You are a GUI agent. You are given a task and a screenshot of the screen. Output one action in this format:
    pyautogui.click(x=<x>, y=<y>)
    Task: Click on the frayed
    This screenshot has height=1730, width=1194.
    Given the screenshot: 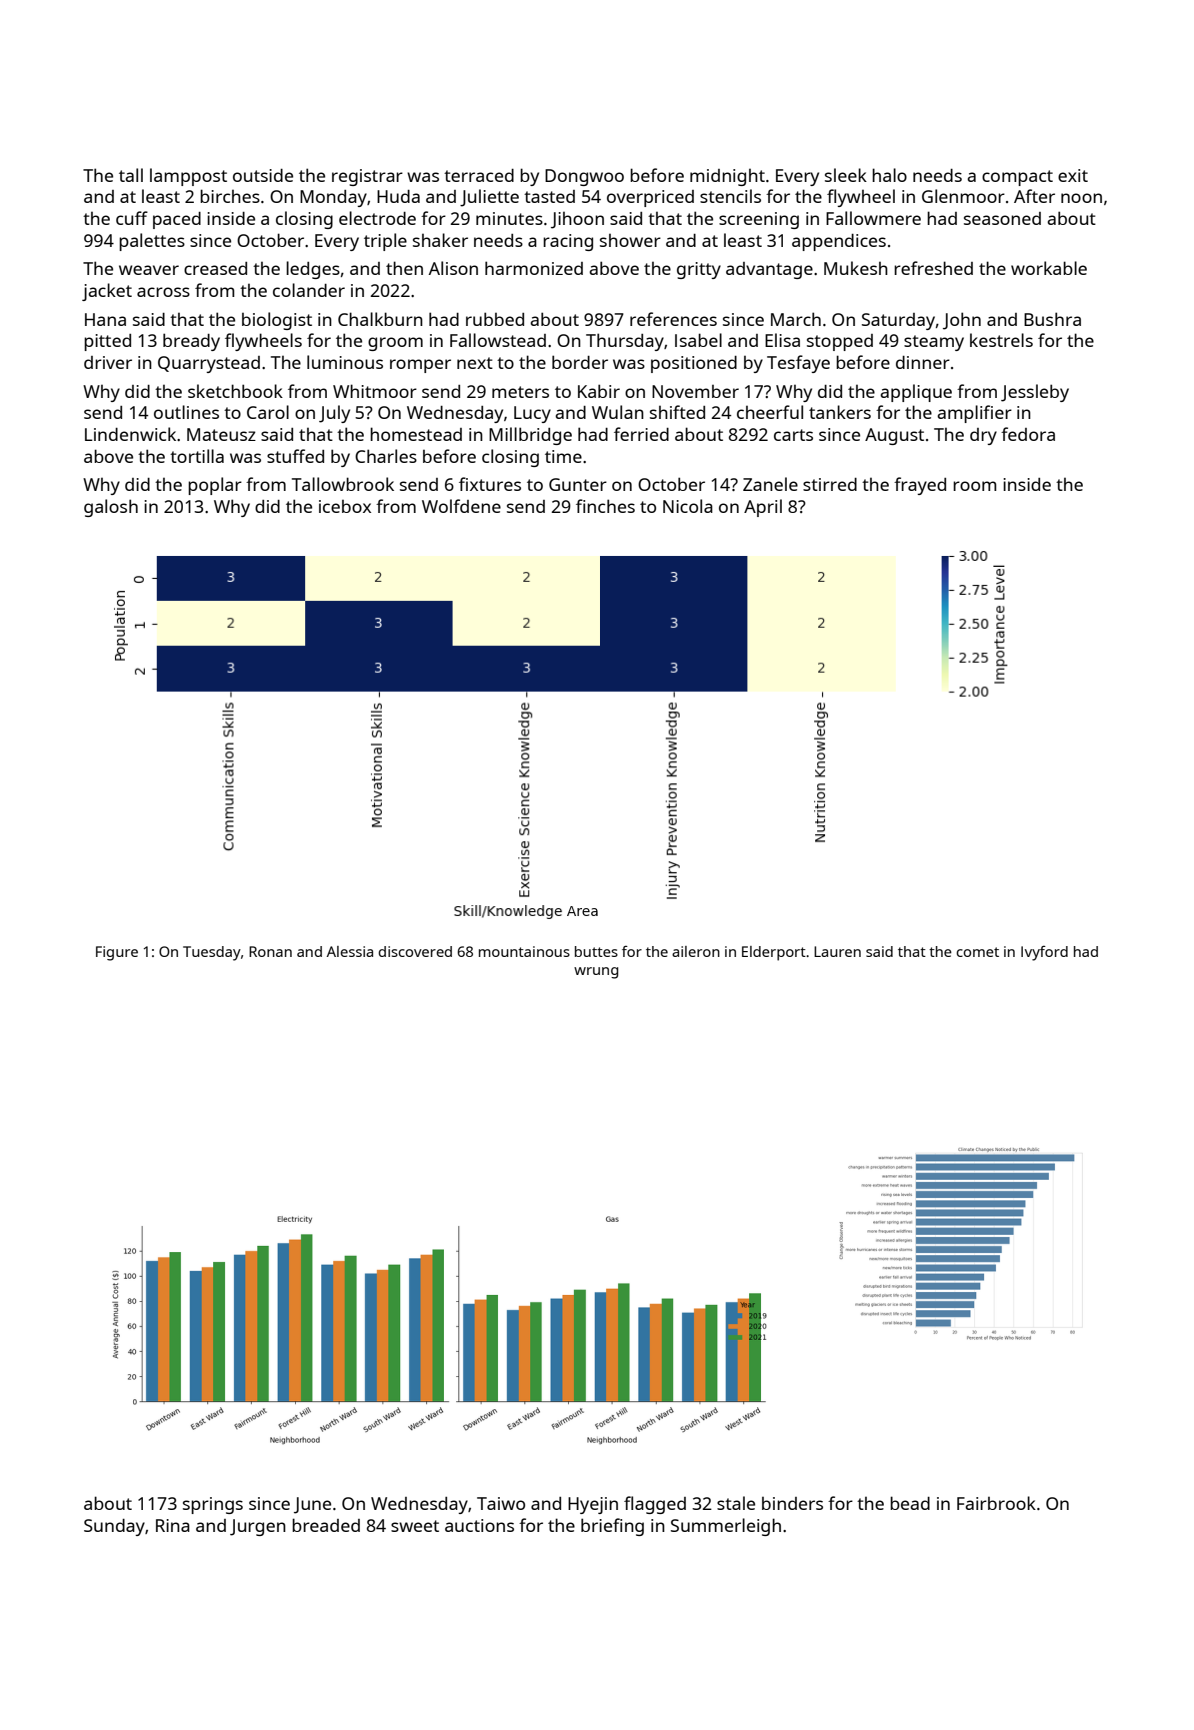 What is the action you would take?
    pyautogui.click(x=920, y=486)
